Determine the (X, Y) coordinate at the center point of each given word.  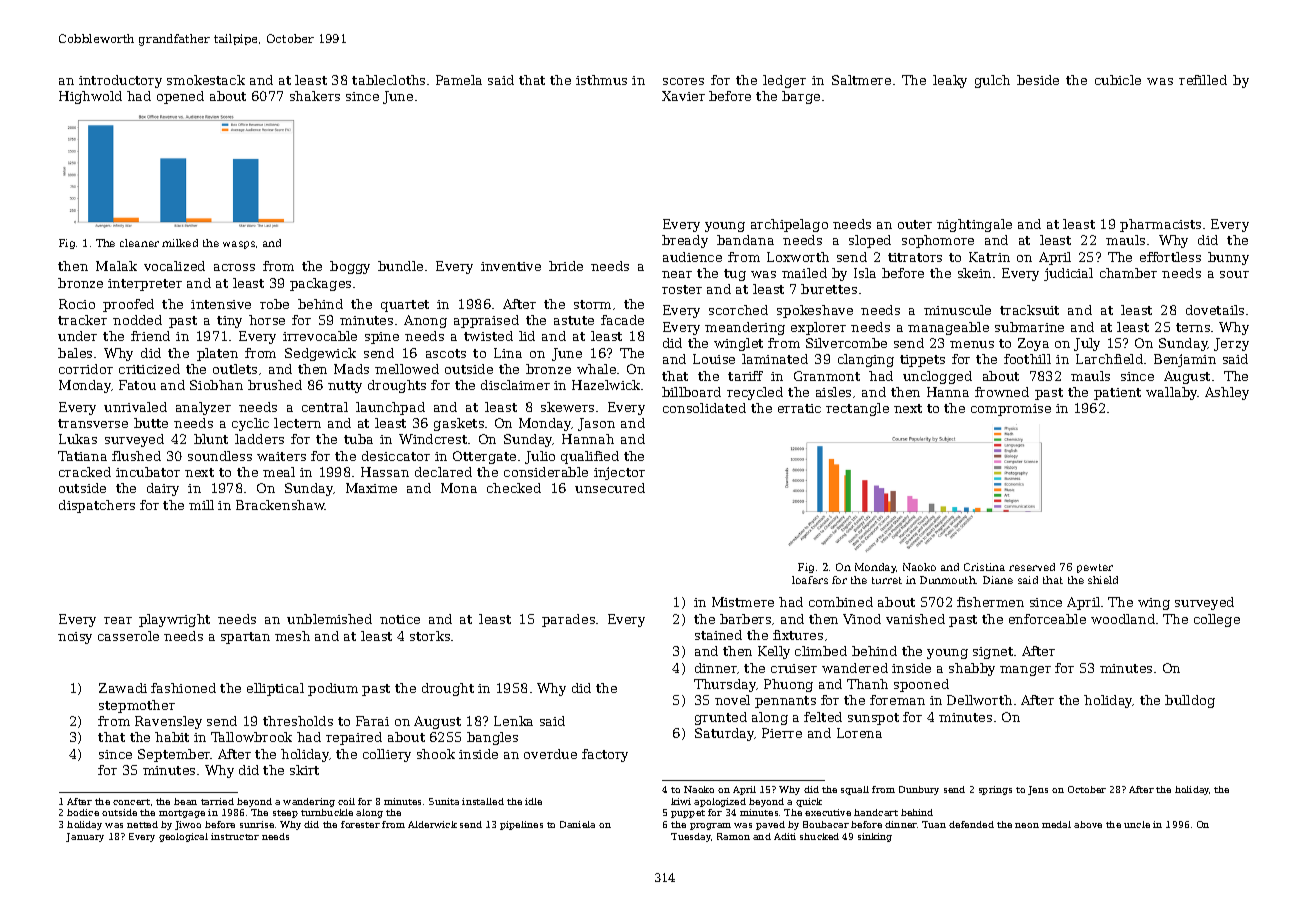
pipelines (521, 825)
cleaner (139, 243)
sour (1234, 274)
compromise (1011, 410)
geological (183, 837)
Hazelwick (606, 385)
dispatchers (97, 506)
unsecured (610, 488)
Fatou (137, 385)
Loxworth (798, 257)
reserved (1032, 567)
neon (1027, 825)
